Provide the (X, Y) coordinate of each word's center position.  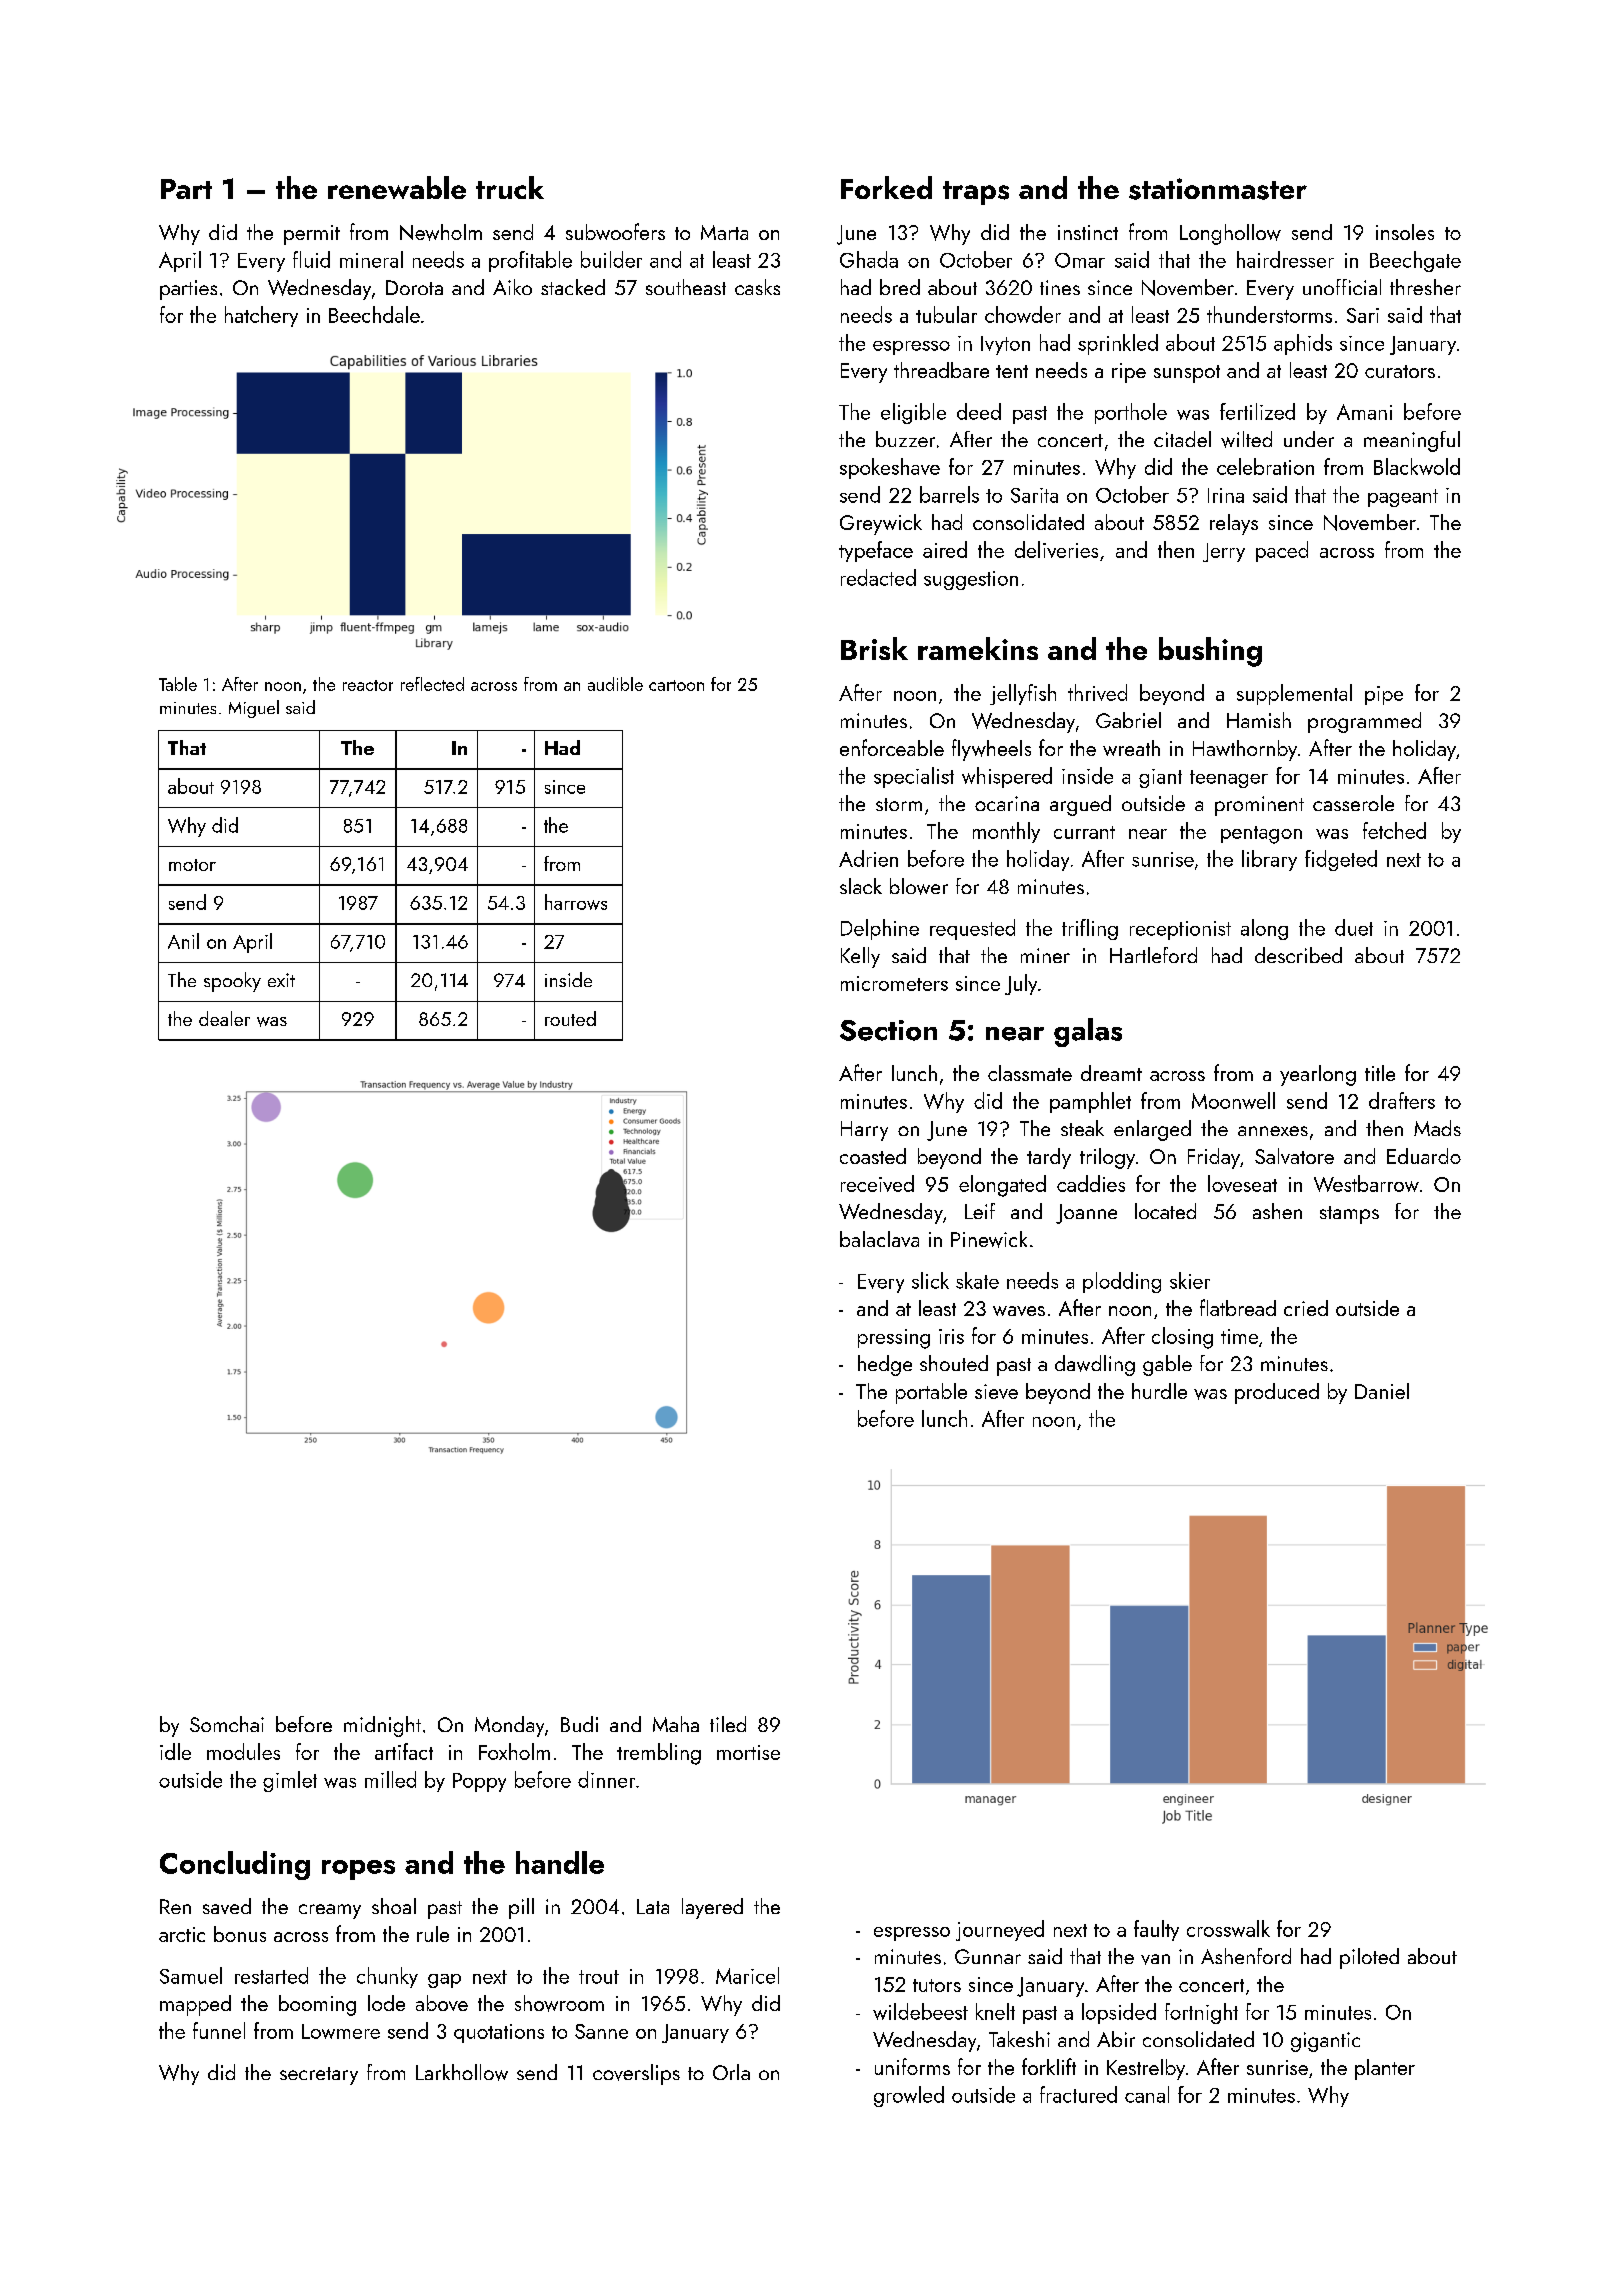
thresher (1425, 287)
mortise (748, 1752)
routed (570, 1018)
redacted (878, 577)
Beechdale (374, 314)
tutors (937, 1985)
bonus (240, 1934)
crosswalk (1228, 1928)
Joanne (1086, 1214)
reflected (432, 684)
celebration (1265, 466)
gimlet (290, 1781)
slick (930, 1280)
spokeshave (890, 468)
